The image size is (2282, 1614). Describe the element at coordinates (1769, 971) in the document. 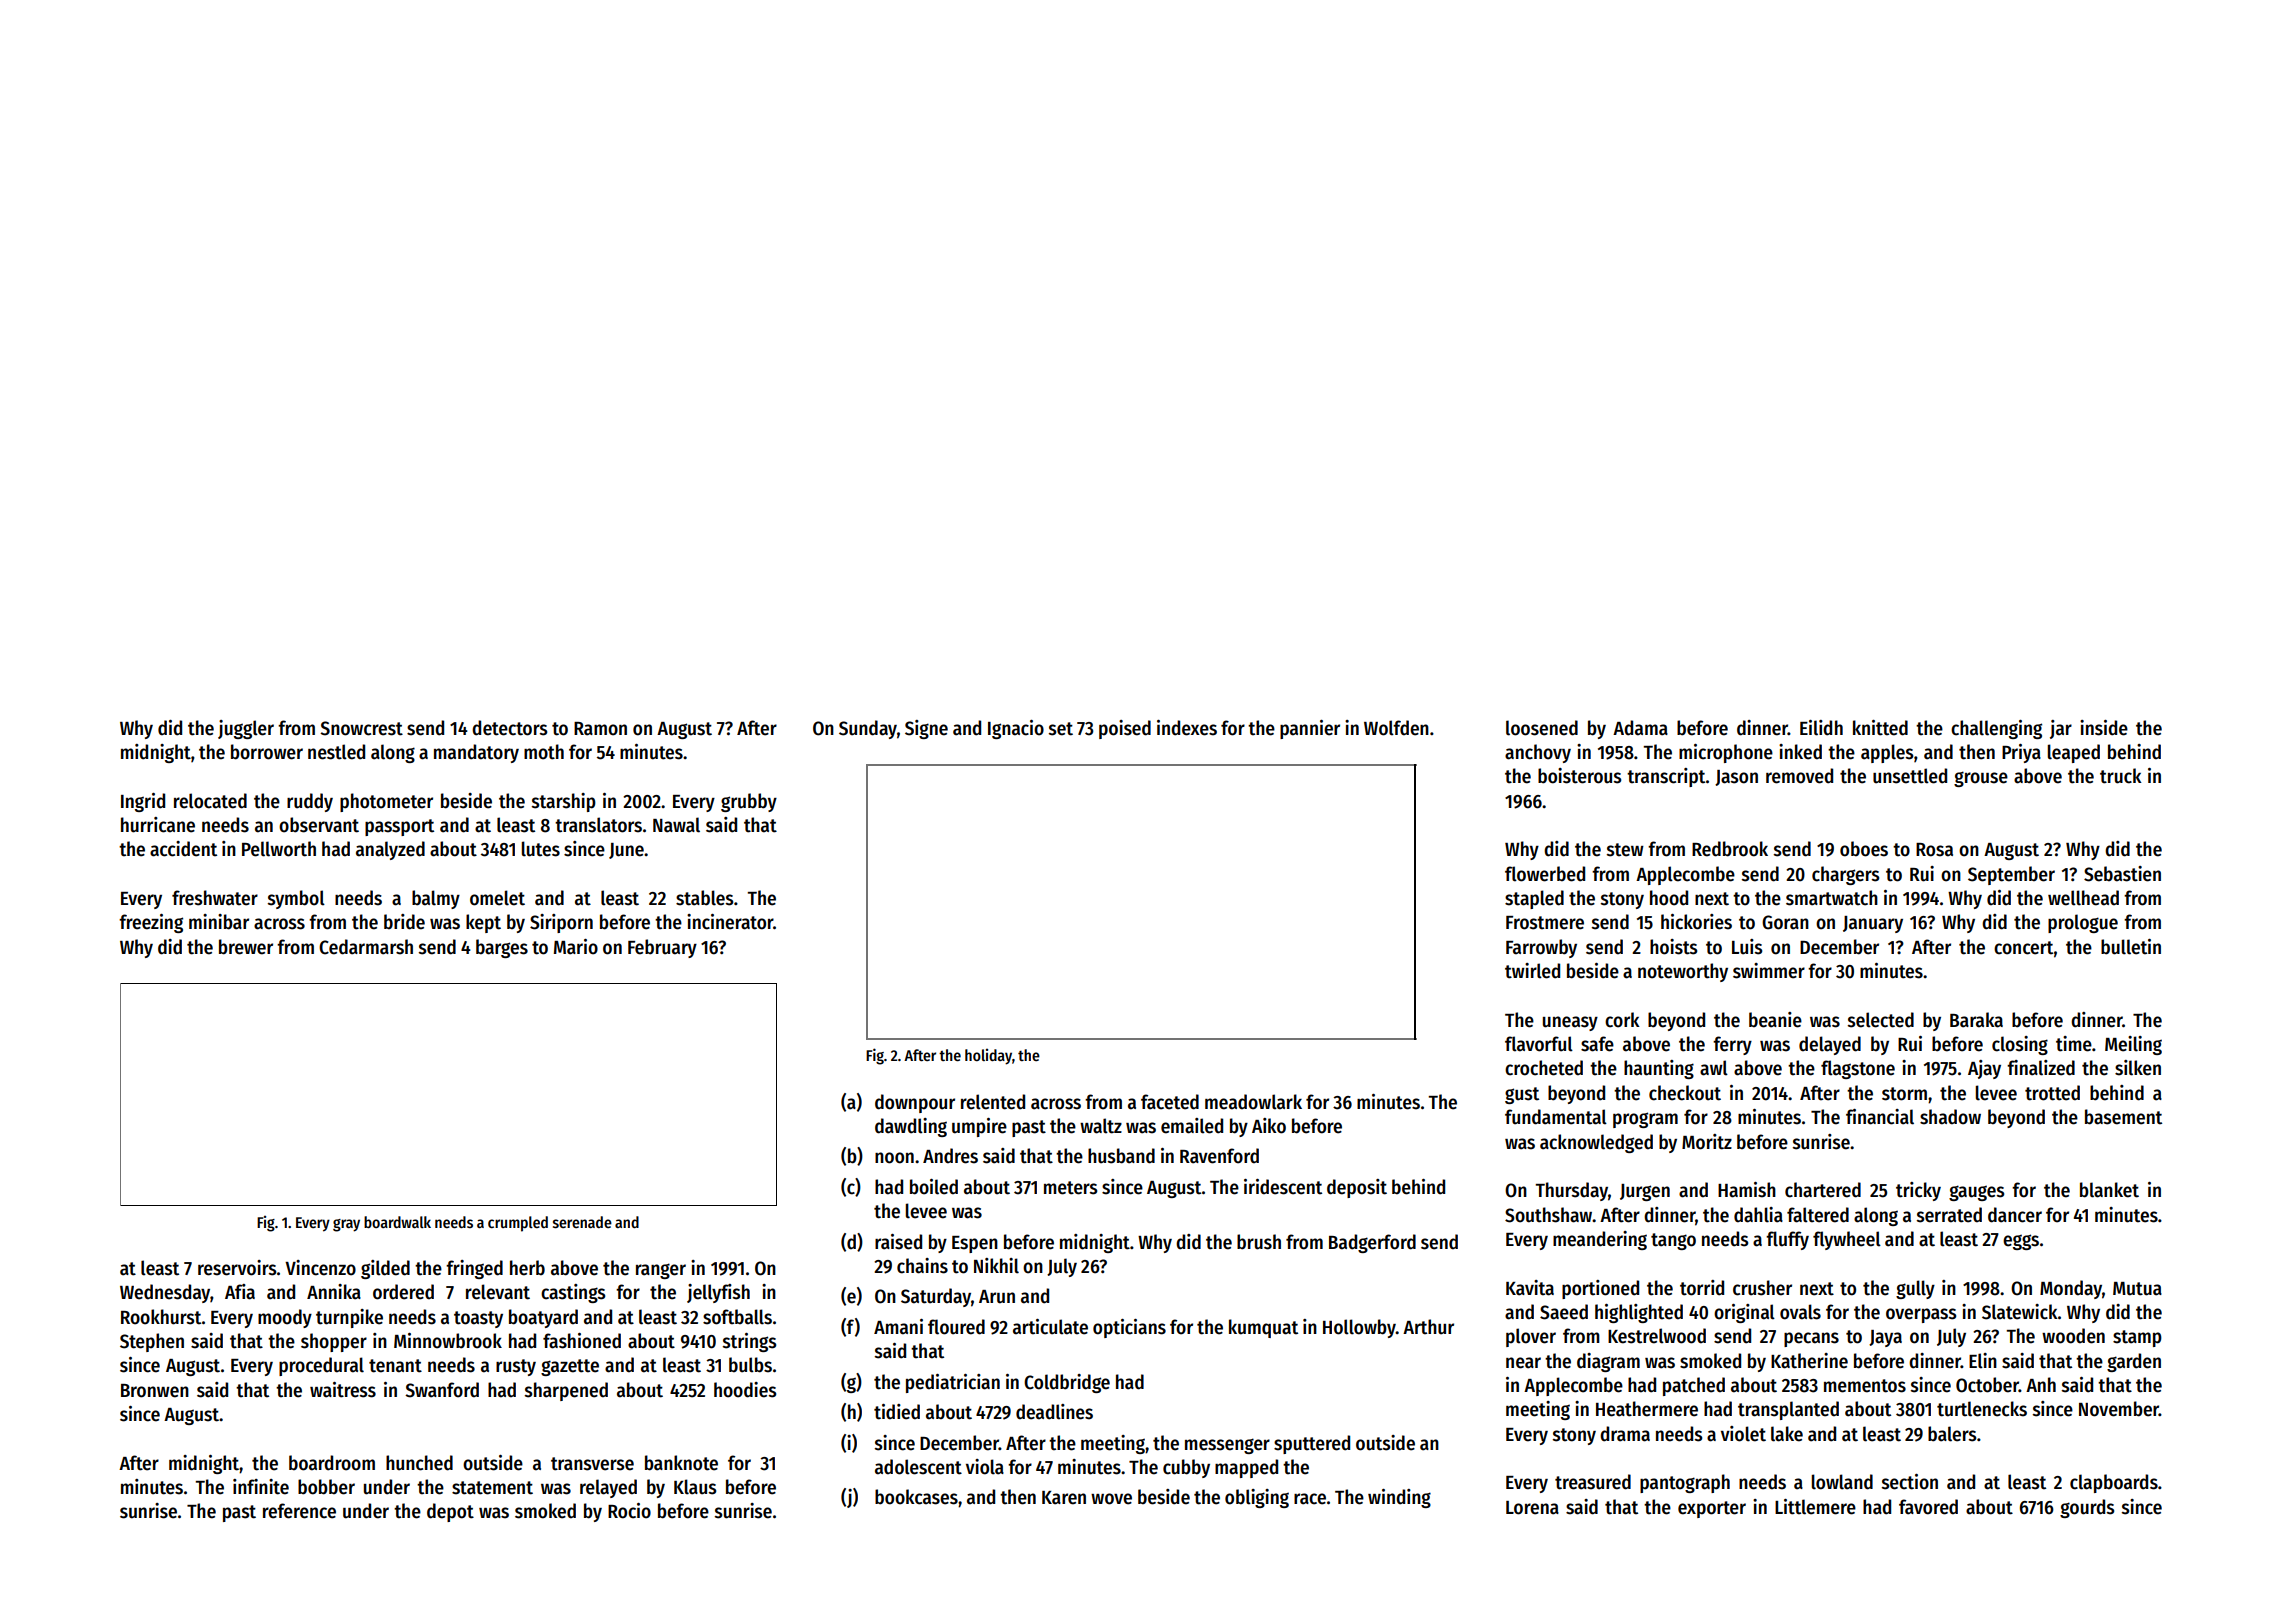

I see `swimmer` at that location.
